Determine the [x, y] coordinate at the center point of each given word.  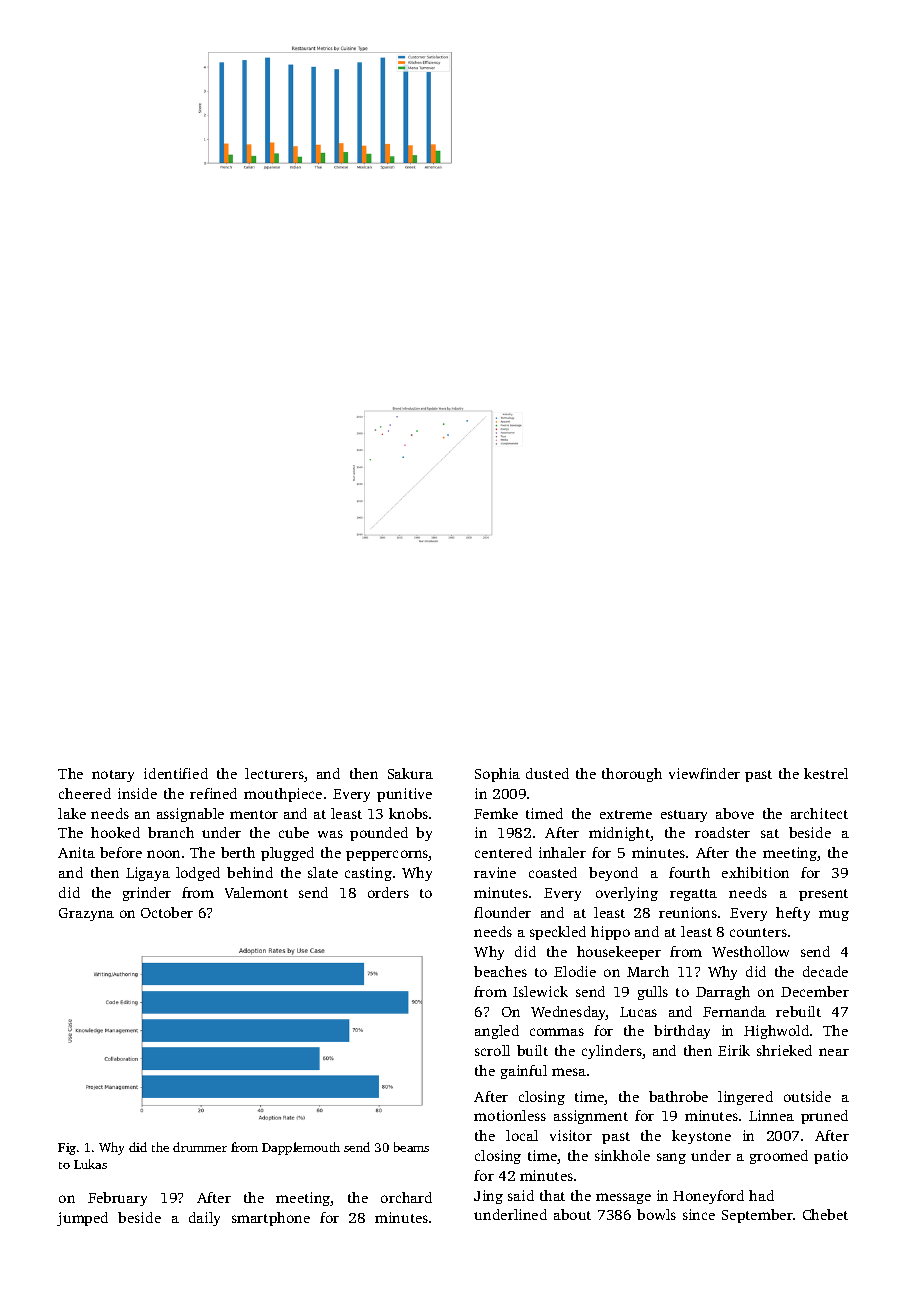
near [834, 1052]
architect [819, 813]
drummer [200, 1147]
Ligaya [148, 874]
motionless [510, 1115]
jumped [82, 1219]
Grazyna [86, 914]
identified [176, 773]
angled [497, 1032]
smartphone [271, 1219]
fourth [689, 872]
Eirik [734, 1050]
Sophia [497, 775]
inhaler [562, 852]
